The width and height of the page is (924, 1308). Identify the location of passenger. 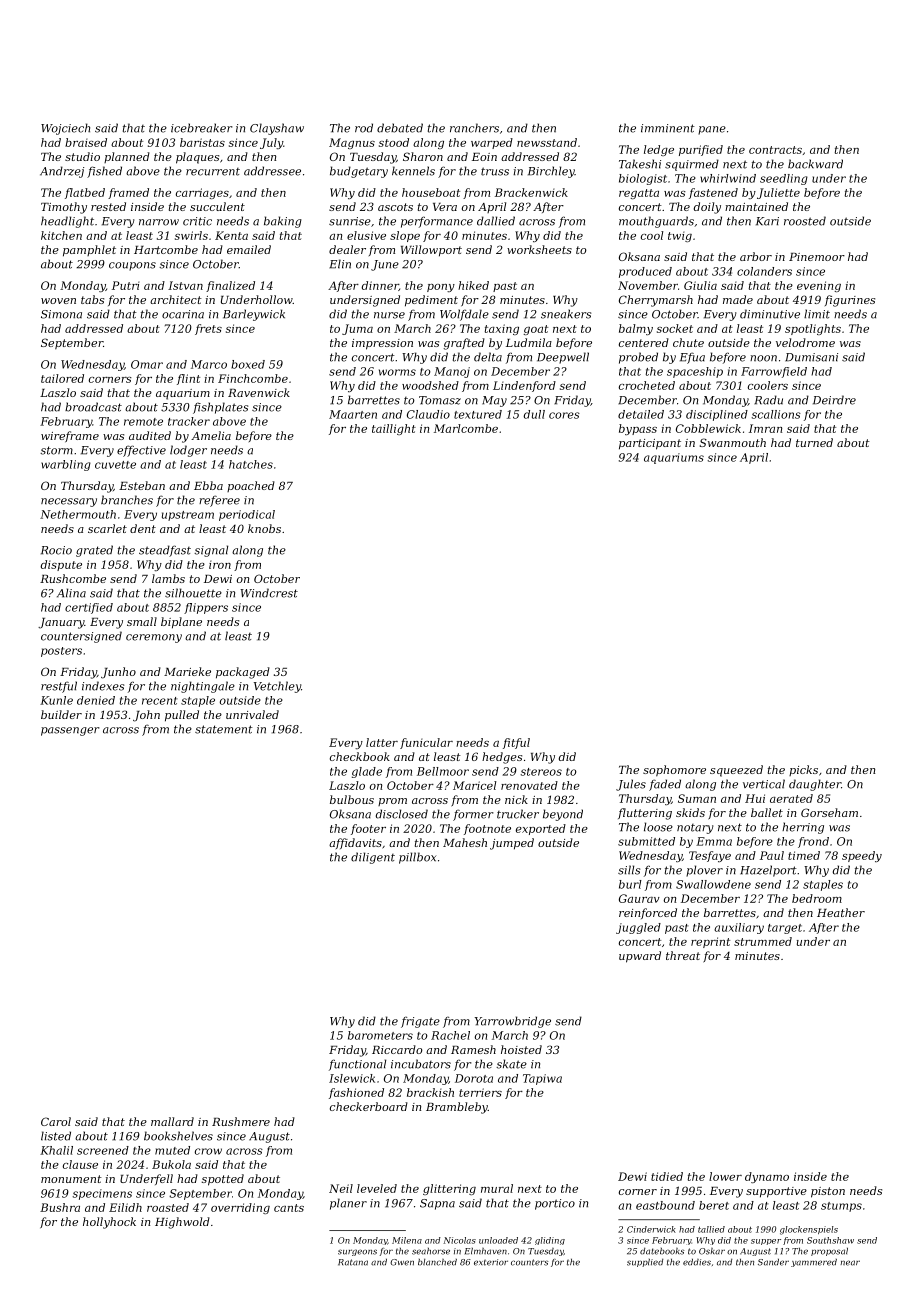
(70, 731).
